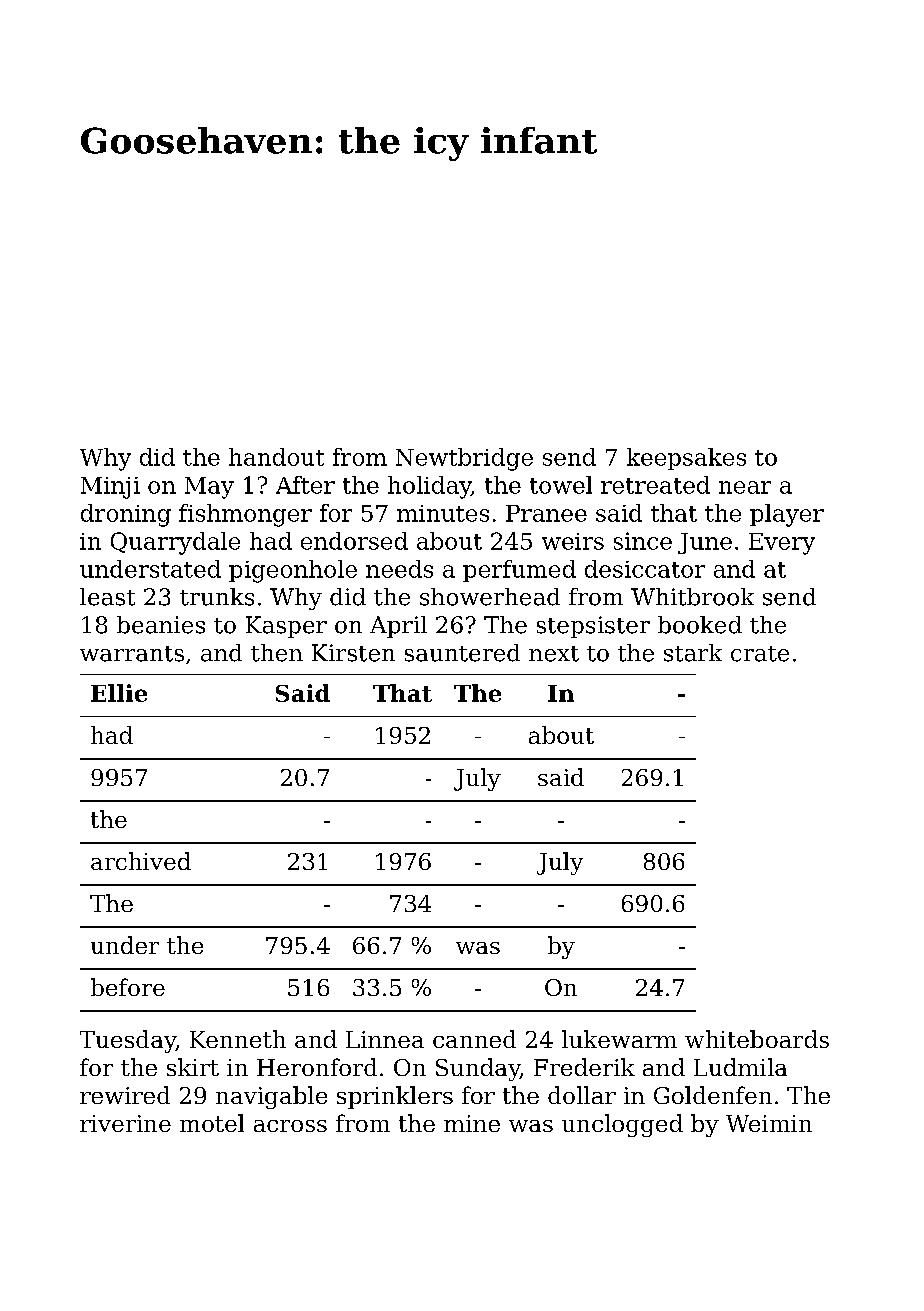 The image size is (924, 1311). What do you see at coordinates (740, 1067) in the screenshot?
I see `Ludmila` at bounding box center [740, 1067].
